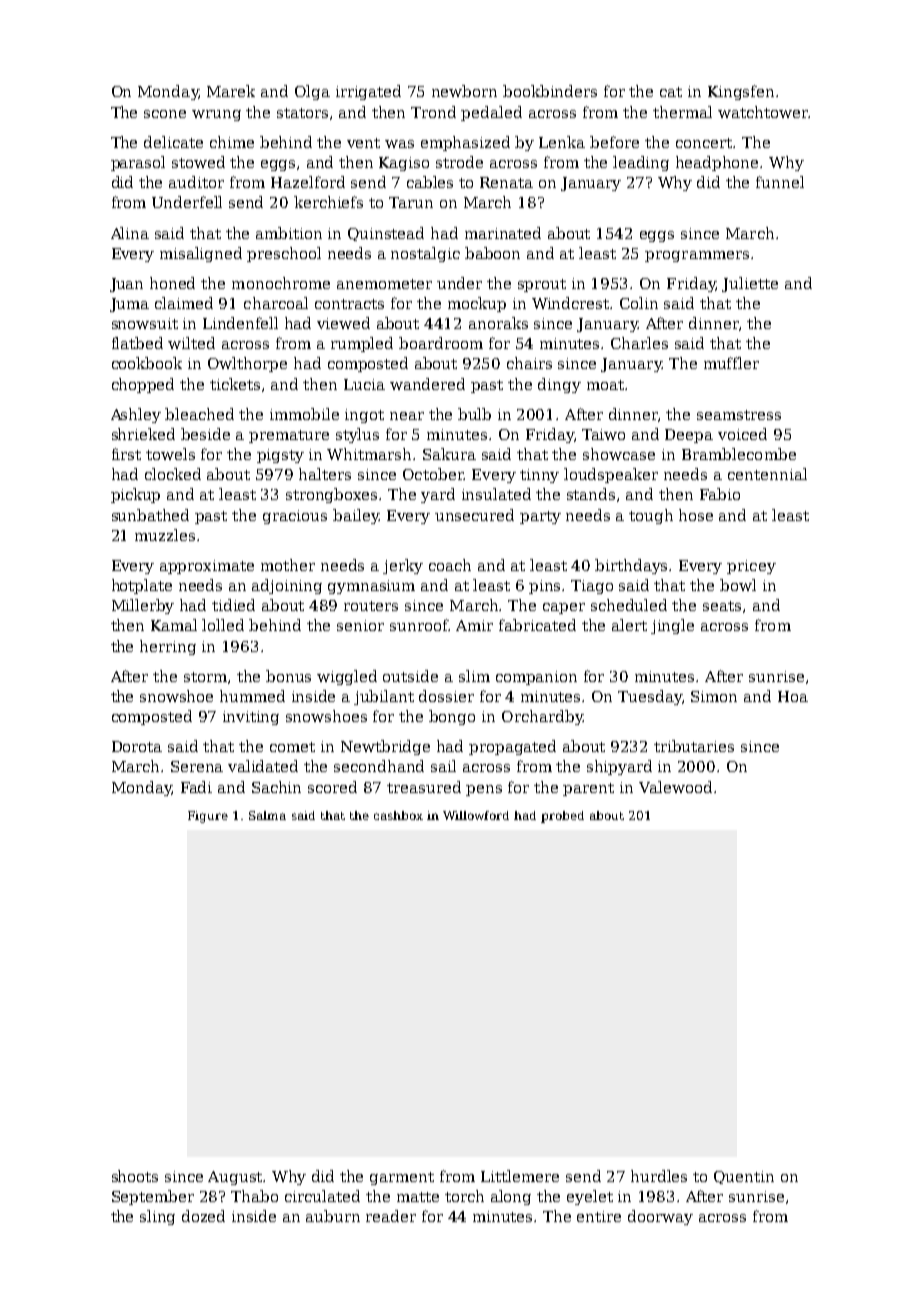 This screenshot has width=924, height=1308. What do you see at coordinates (741, 92) in the screenshot?
I see `Kingsfen` at bounding box center [741, 92].
